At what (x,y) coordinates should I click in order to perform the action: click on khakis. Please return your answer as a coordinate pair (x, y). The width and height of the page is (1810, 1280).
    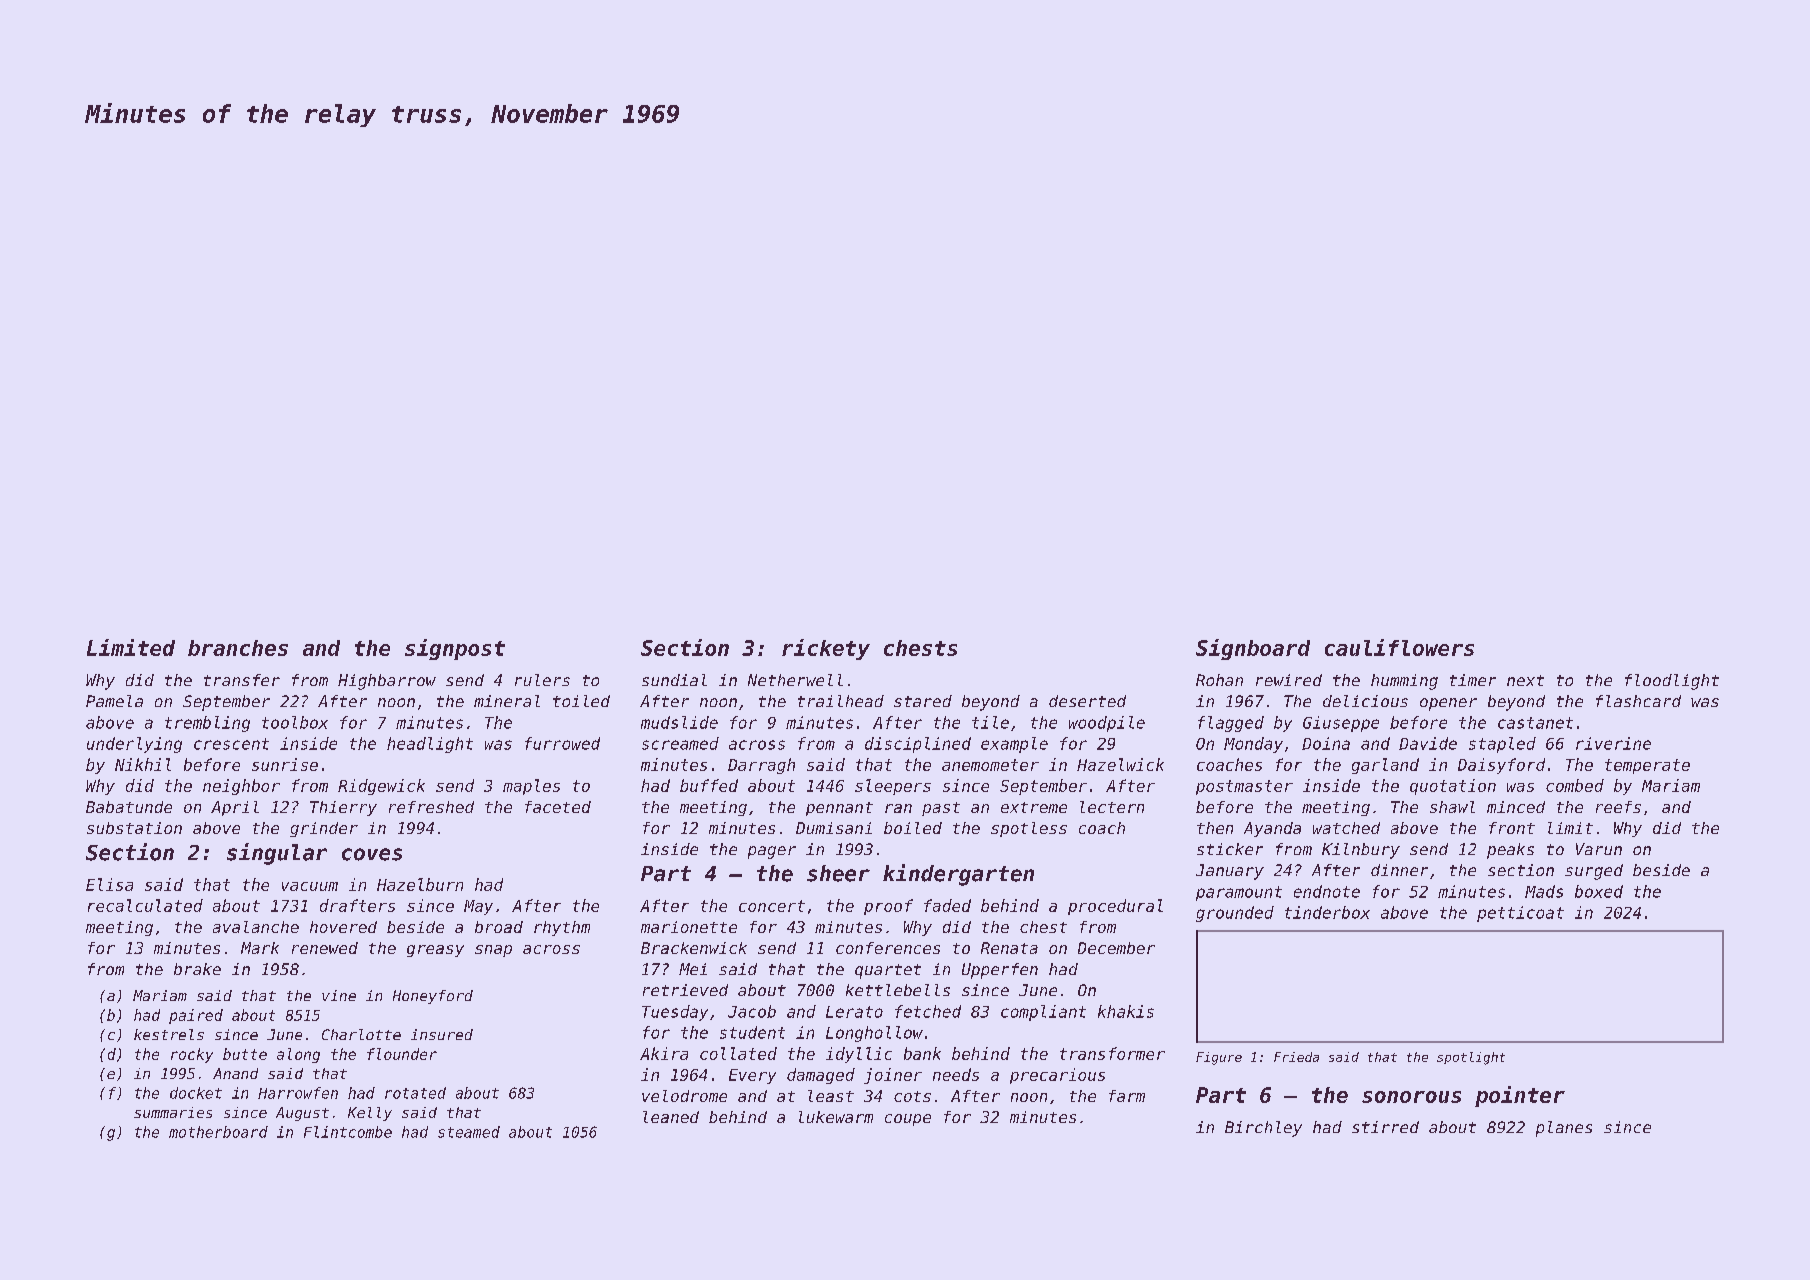
    Looking at the image, I should click on (1126, 1011).
